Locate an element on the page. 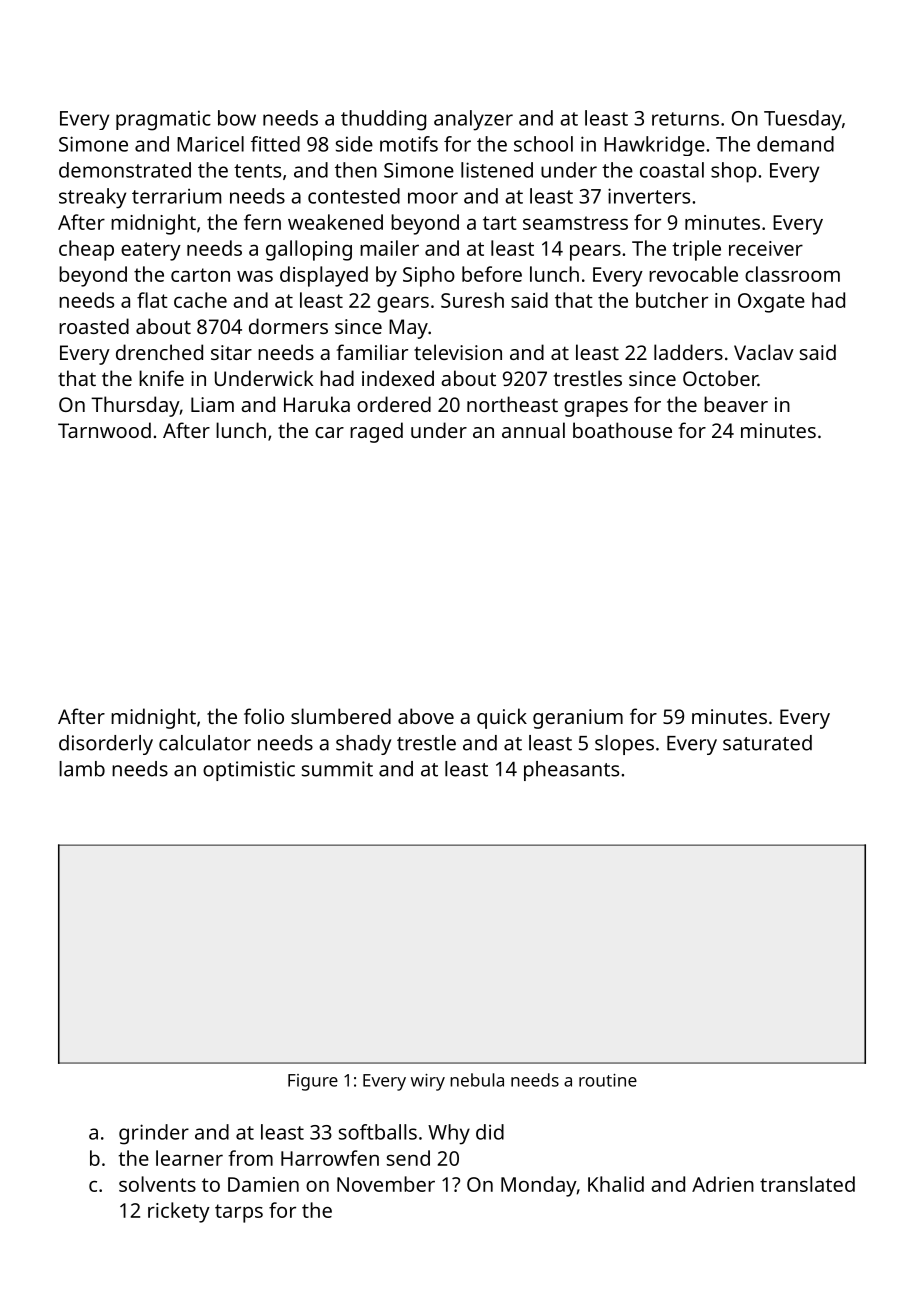 This page has height=1308, width=924. October is located at coordinates (720, 378).
